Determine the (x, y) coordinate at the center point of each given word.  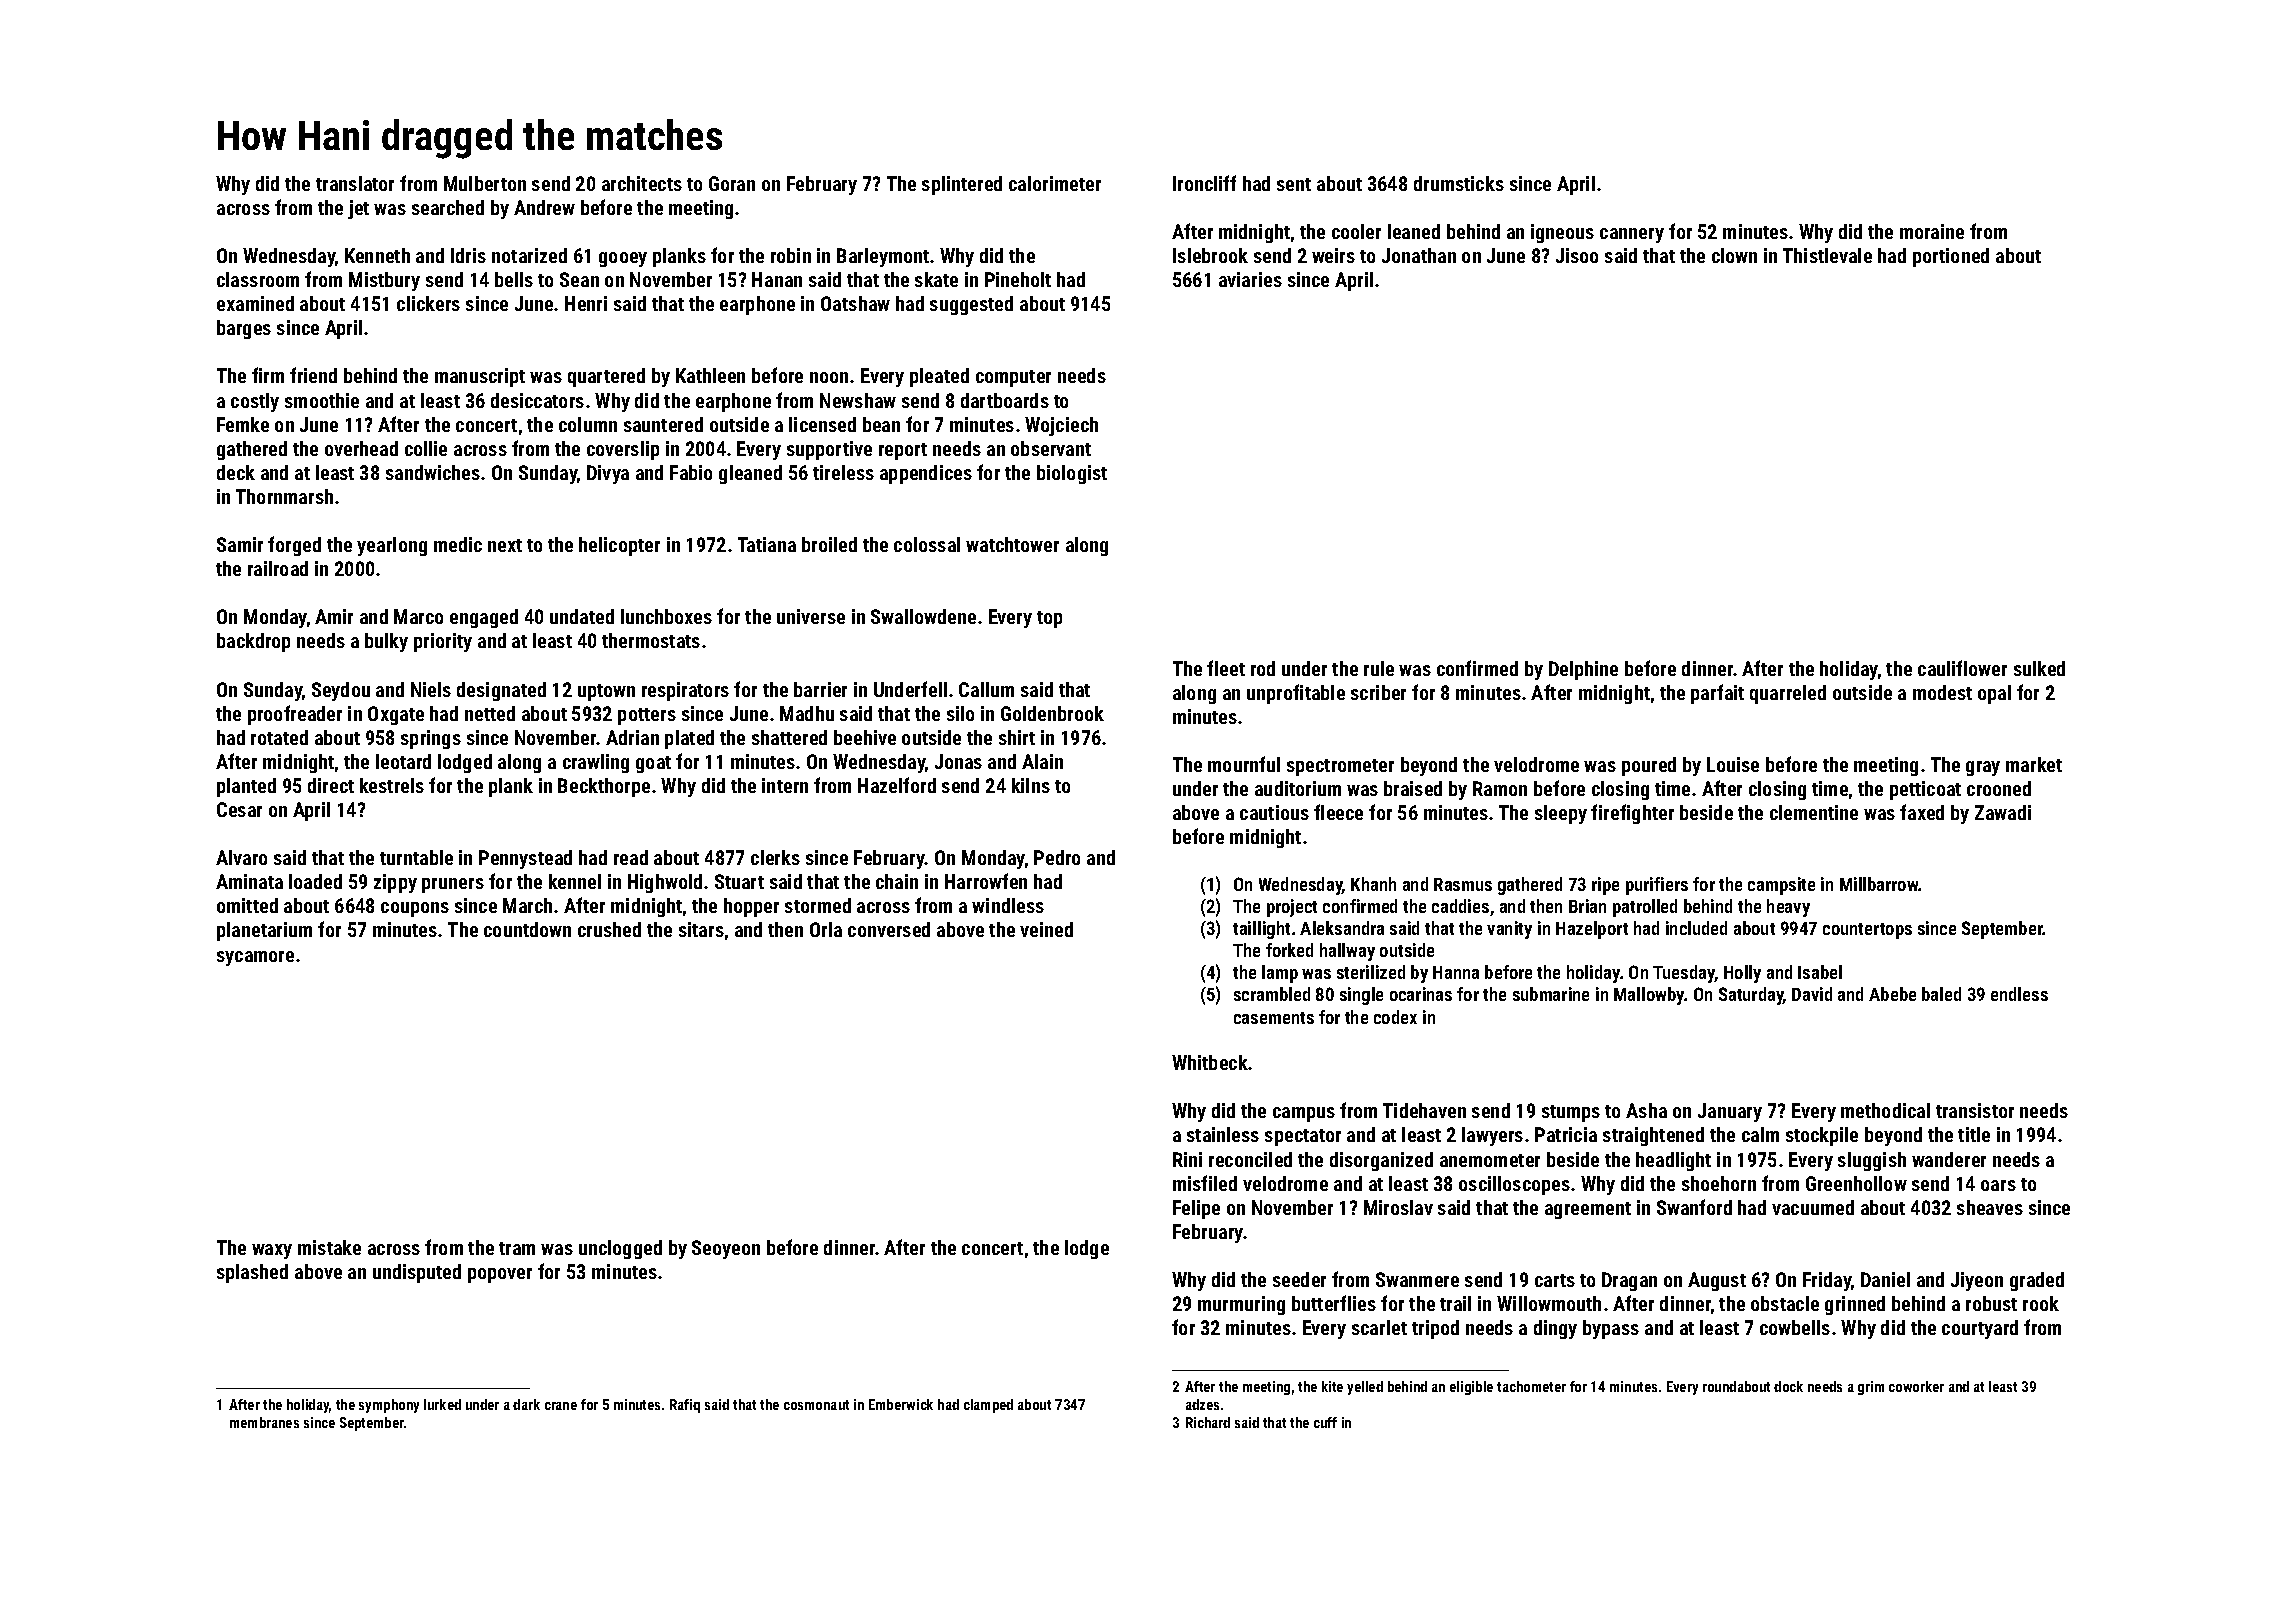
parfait (1717, 694)
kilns (1031, 785)
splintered (962, 185)
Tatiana (767, 544)
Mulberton (485, 183)
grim (1871, 1388)
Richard (1208, 1422)
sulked (2039, 668)
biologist (1072, 474)
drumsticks (1459, 183)
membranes (264, 1422)
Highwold (665, 883)
